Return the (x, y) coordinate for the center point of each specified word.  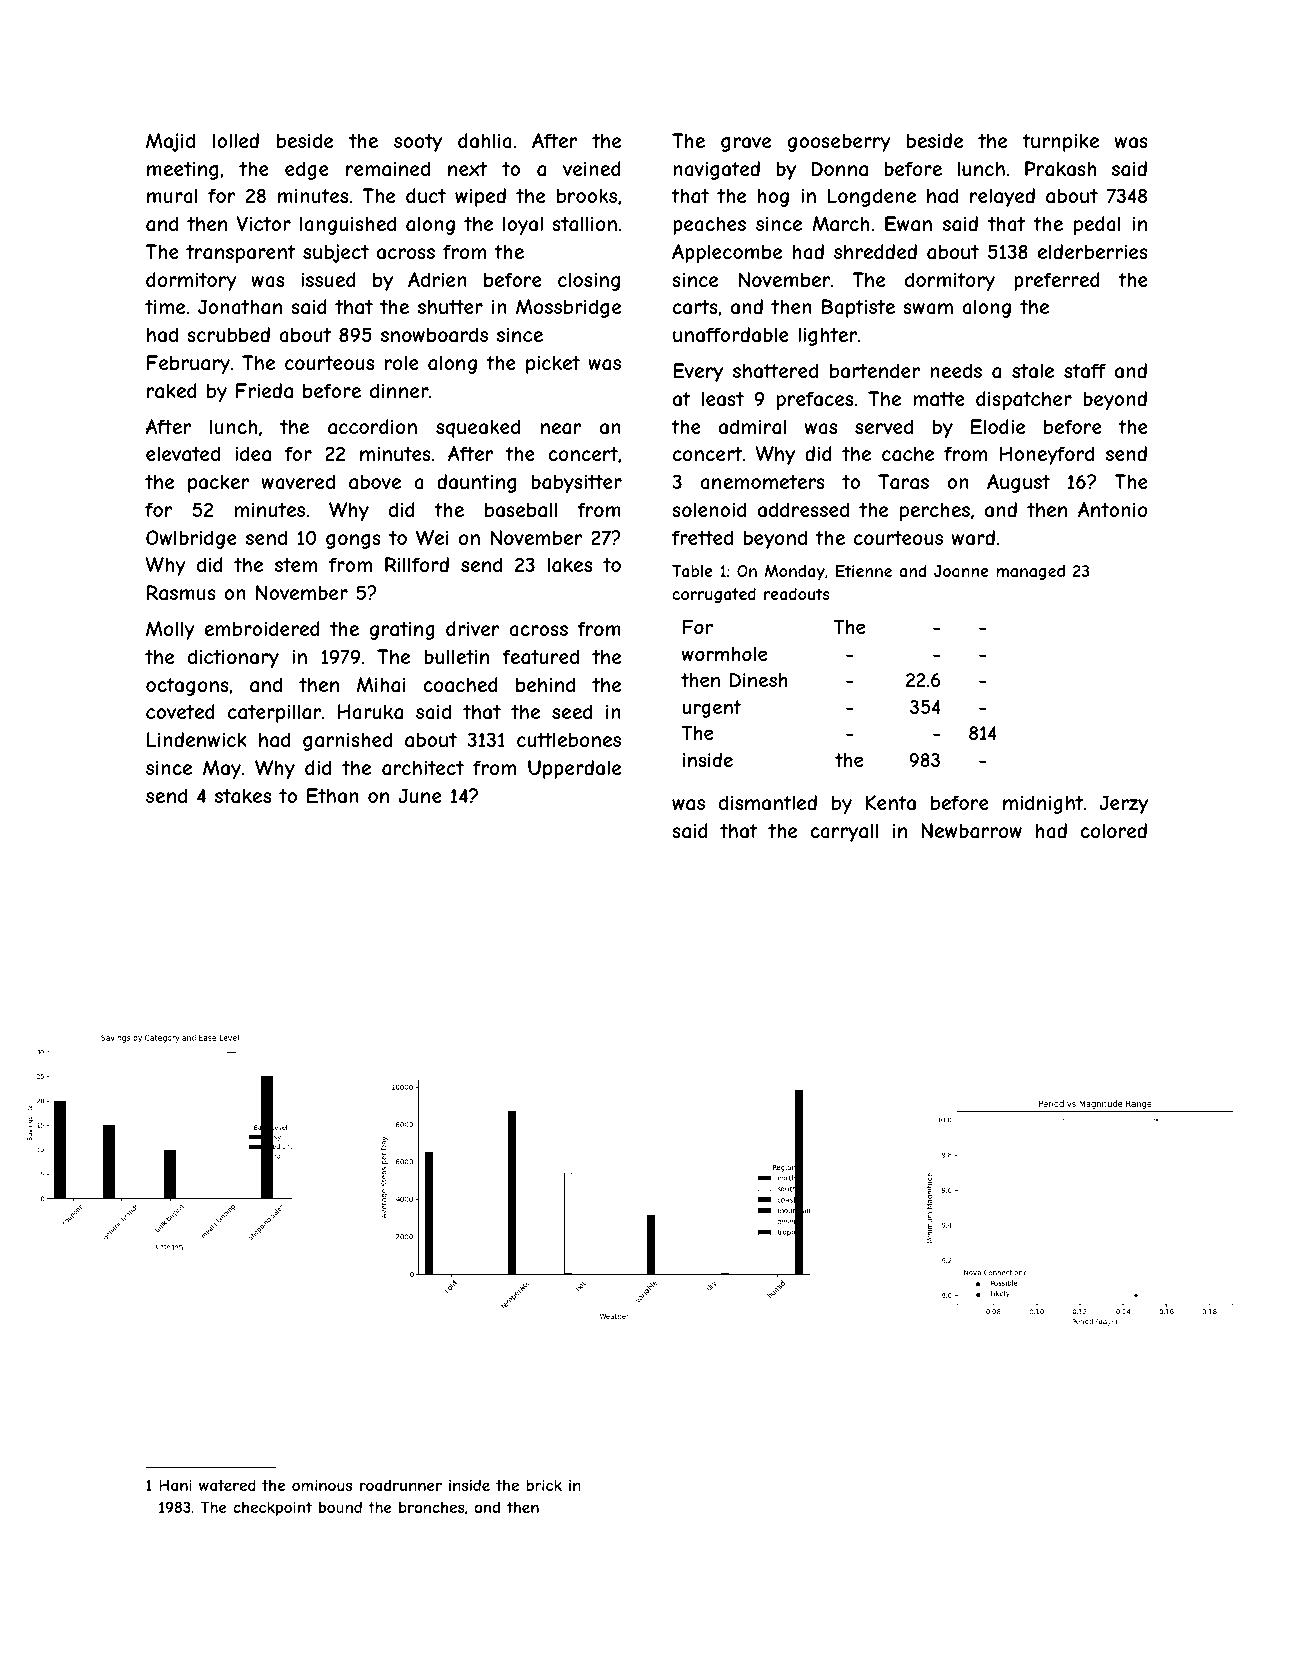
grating (402, 630)
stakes (243, 795)
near (561, 428)
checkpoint (272, 1508)
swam (928, 308)
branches (431, 1507)
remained (388, 169)
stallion (584, 223)
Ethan (333, 796)
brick (544, 1485)
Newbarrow (971, 830)
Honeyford (1047, 455)
